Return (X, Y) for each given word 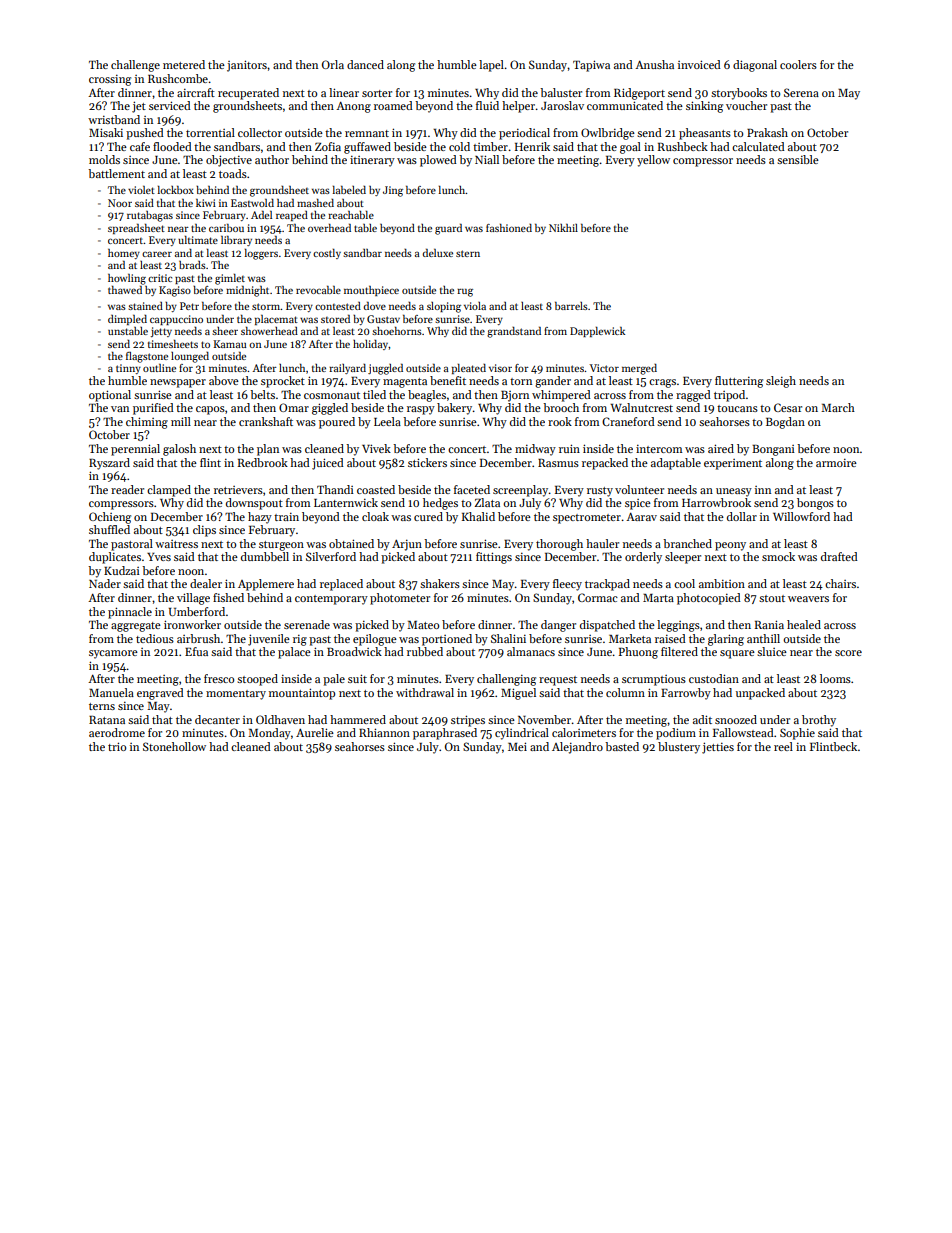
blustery (679, 748)
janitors (247, 66)
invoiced (699, 64)
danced (365, 64)
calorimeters (584, 732)
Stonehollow (174, 746)
